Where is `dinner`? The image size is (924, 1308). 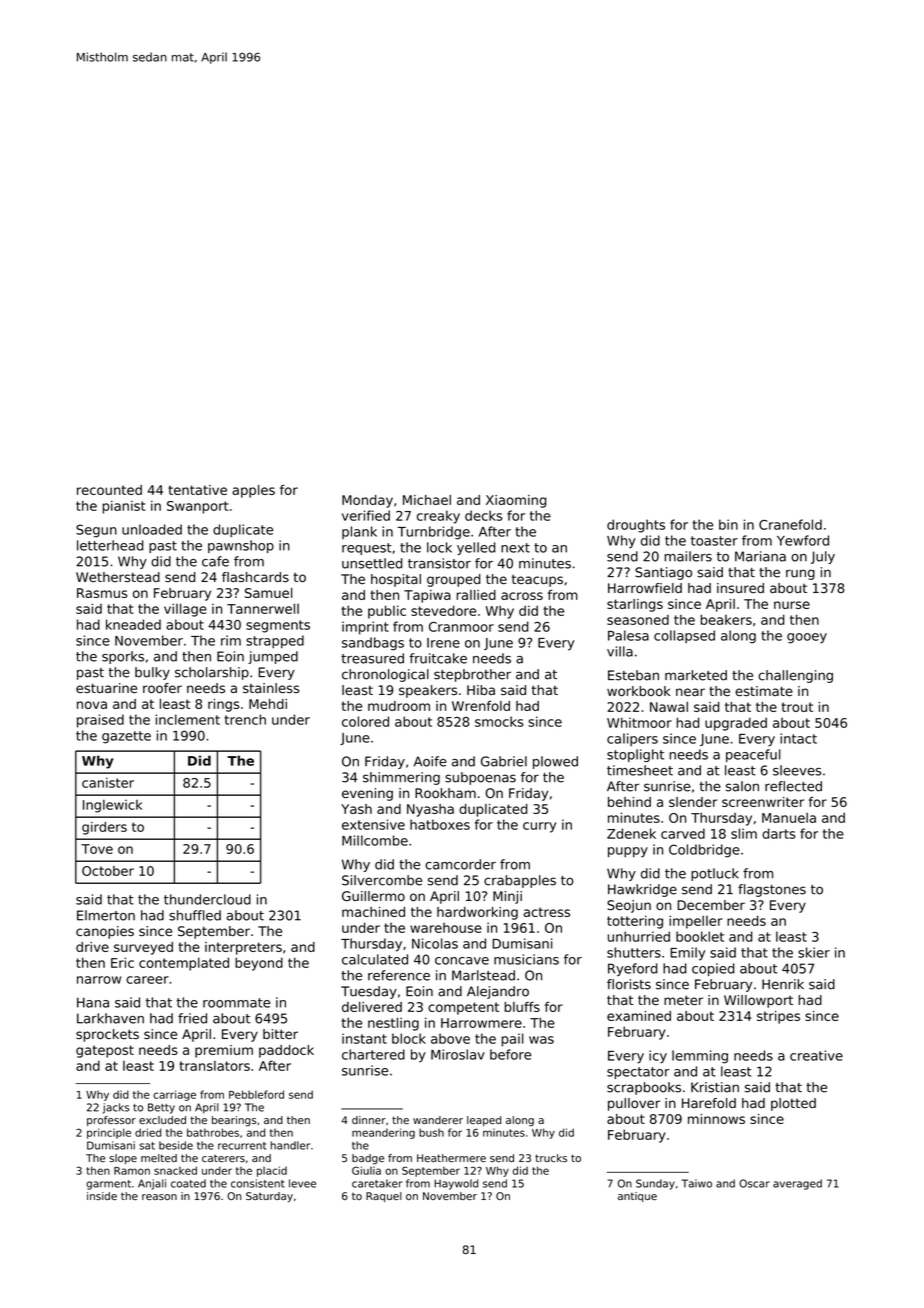 dinner is located at coordinates (369, 1120).
